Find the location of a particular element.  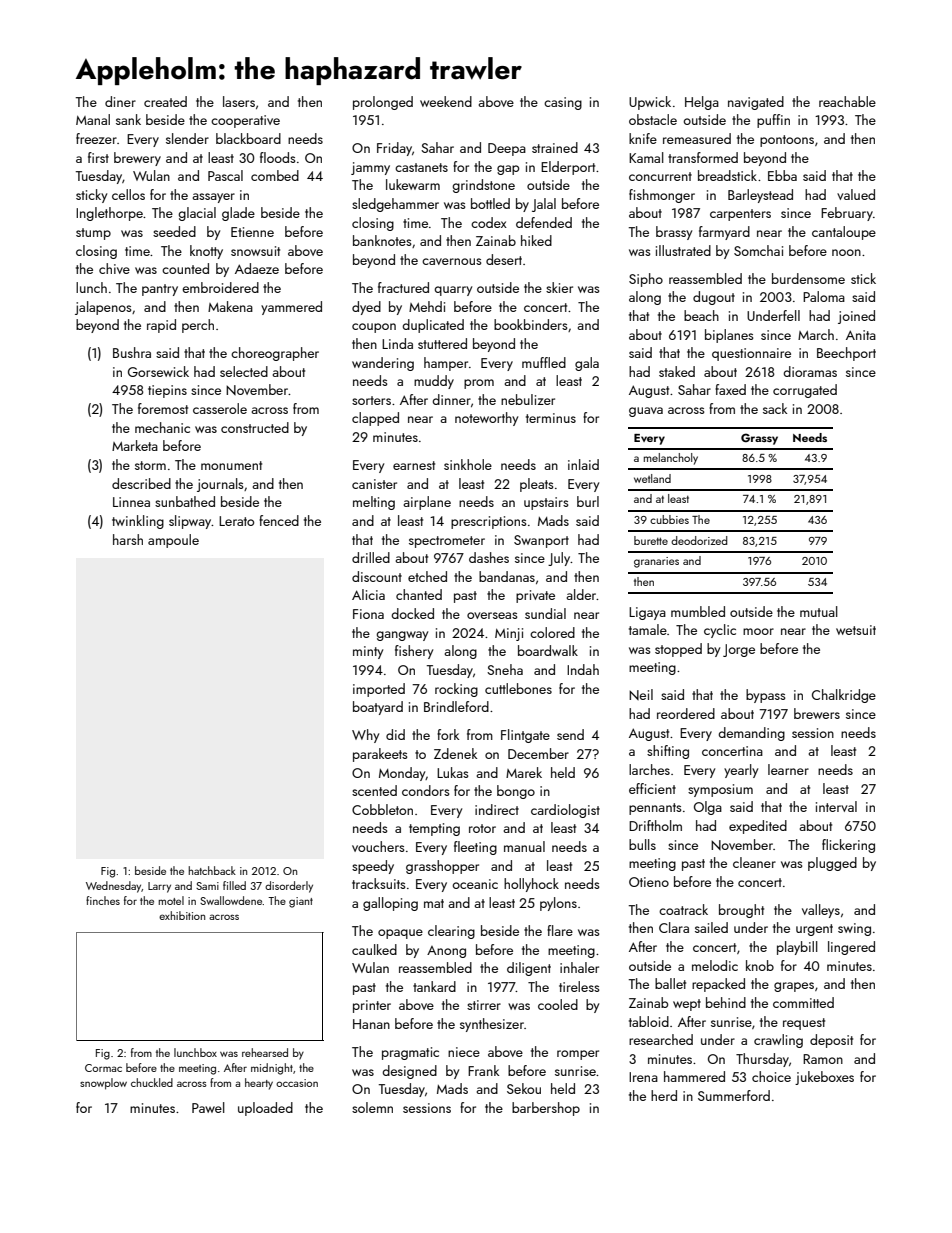

reachable is located at coordinates (847, 101).
